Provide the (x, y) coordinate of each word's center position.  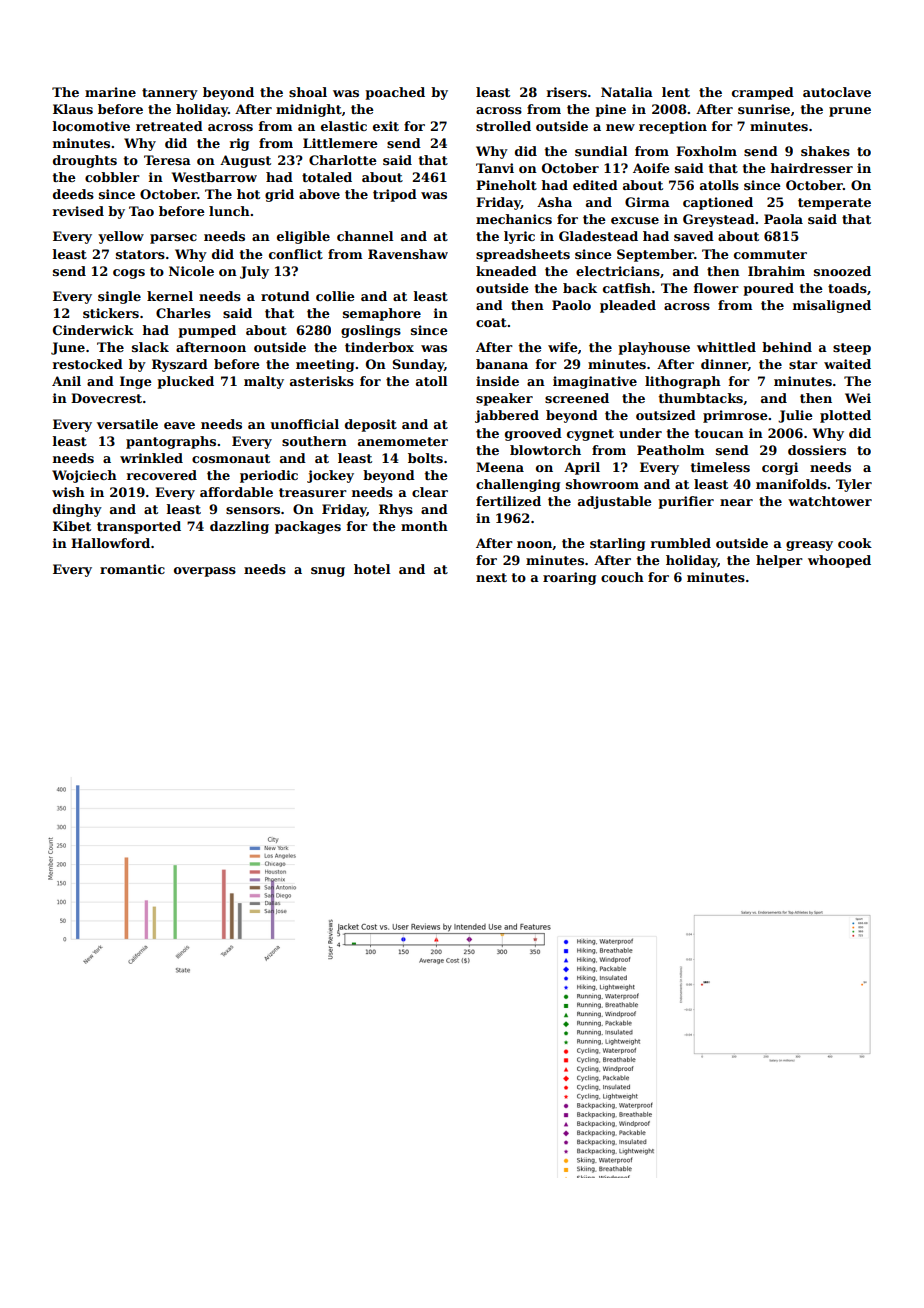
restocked (88, 364)
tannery (170, 94)
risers (567, 92)
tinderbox (379, 347)
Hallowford (110, 543)
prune (850, 112)
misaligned (832, 306)
